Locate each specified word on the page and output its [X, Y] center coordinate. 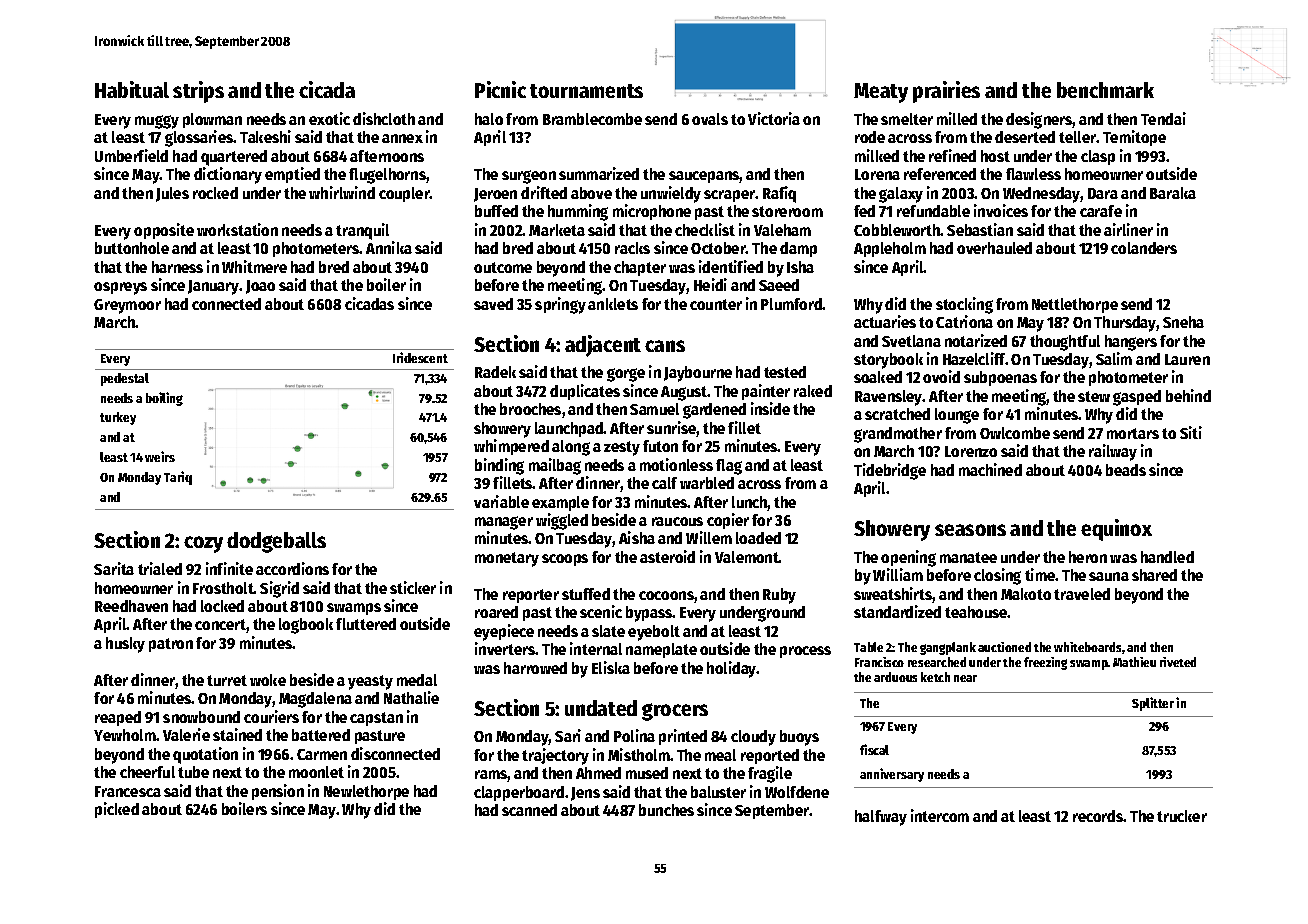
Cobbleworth [897, 230]
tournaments [586, 91]
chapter [640, 268]
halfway [881, 818]
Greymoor [127, 306]
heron [1088, 557]
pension [278, 792]
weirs [160, 456]
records [1098, 816]
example [560, 503]
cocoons [666, 595]
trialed [160, 568]
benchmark [1105, 90]
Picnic [500, 89]
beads [1126, 470]
